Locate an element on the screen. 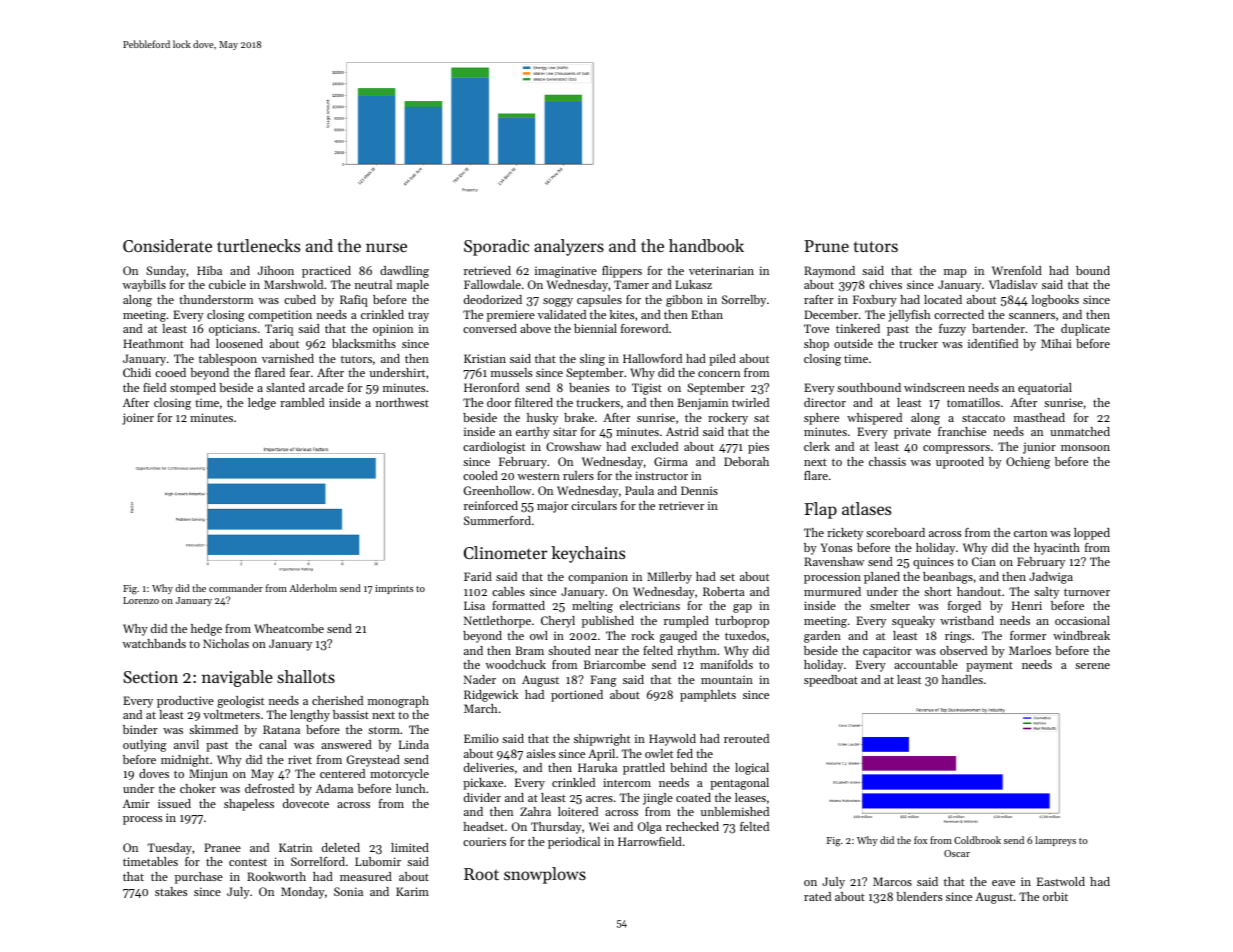  carton is located at coordinates (1030, 533).
